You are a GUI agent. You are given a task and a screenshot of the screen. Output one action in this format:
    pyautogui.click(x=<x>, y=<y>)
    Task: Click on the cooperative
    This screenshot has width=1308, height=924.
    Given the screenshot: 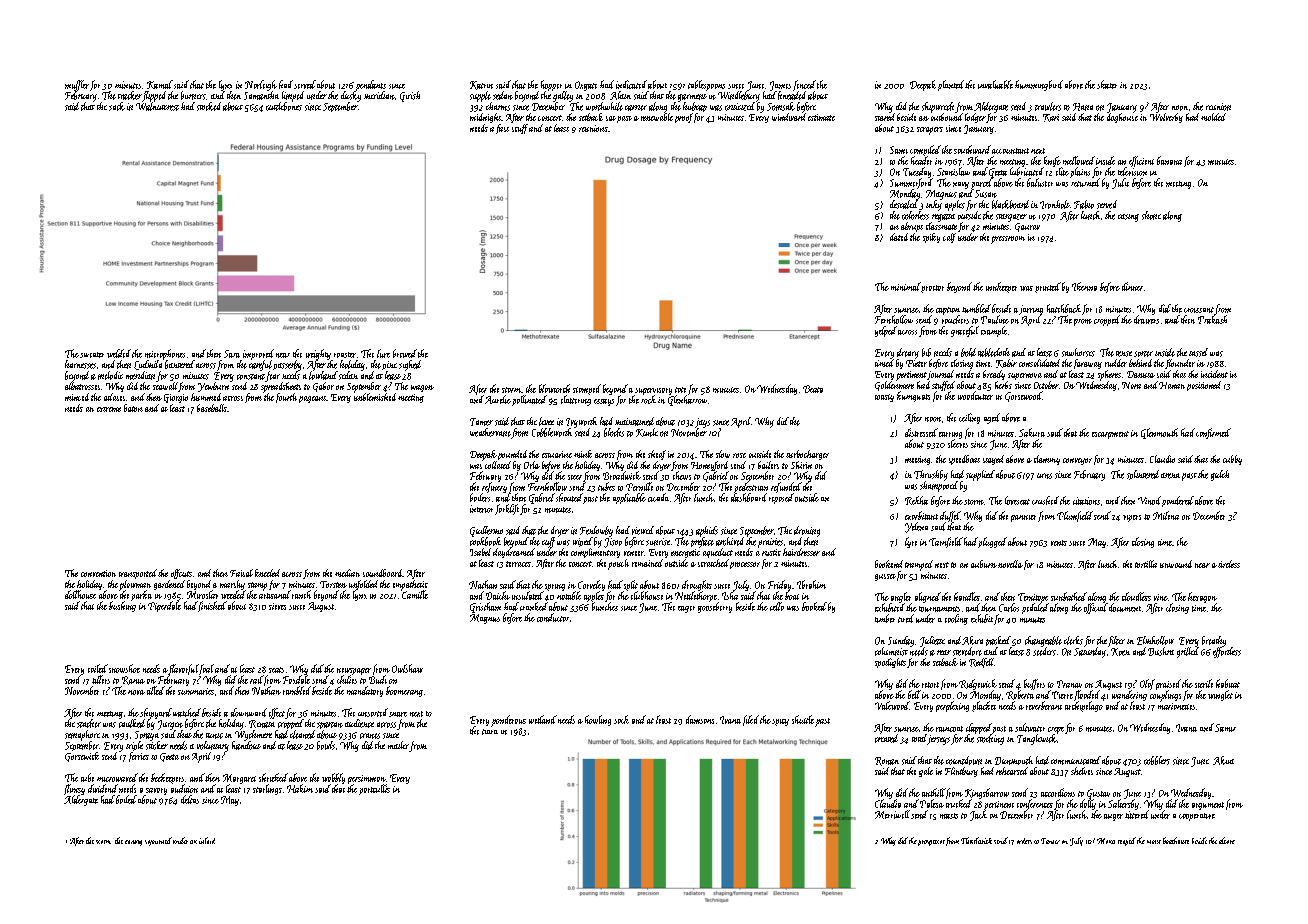 What is the action you would take?
    pyautogui.click(x=1197, y=817)
